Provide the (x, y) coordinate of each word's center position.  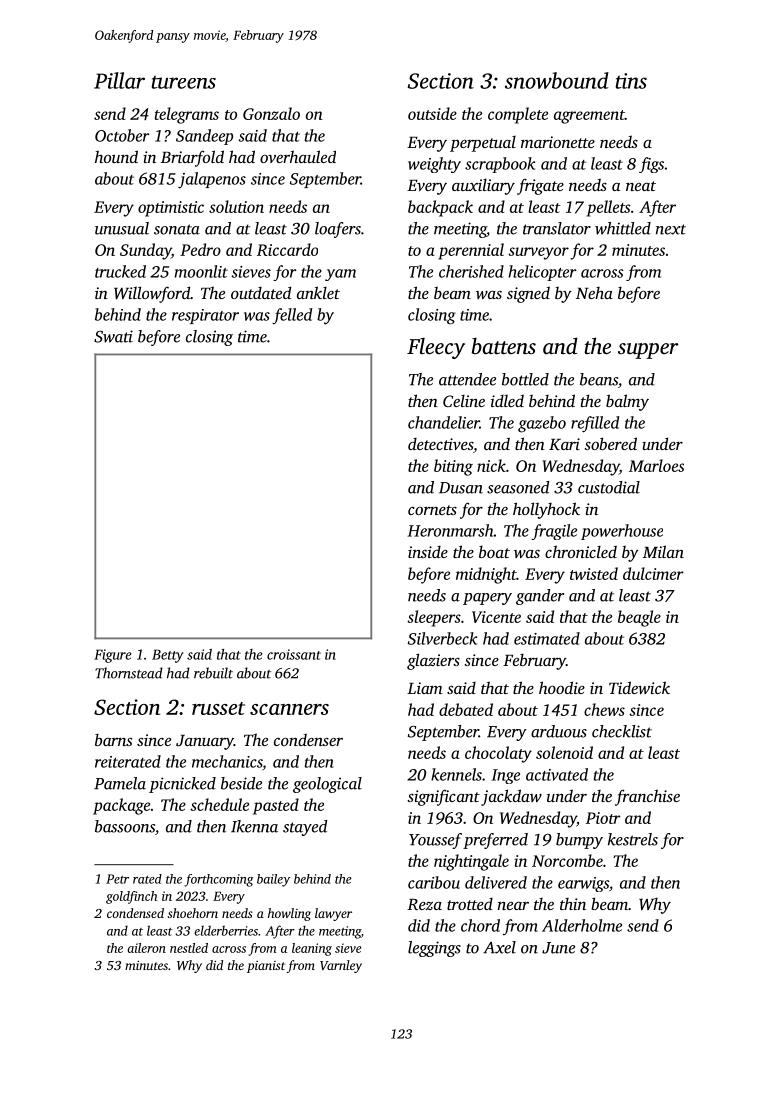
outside (432, 113)
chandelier (444, 422)
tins (631, 81)
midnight (486, 575)
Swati (113, 336)
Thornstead (129, 673)
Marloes (656, 465)
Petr (117, 879)
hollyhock (546, 510)
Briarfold (192, 158)
